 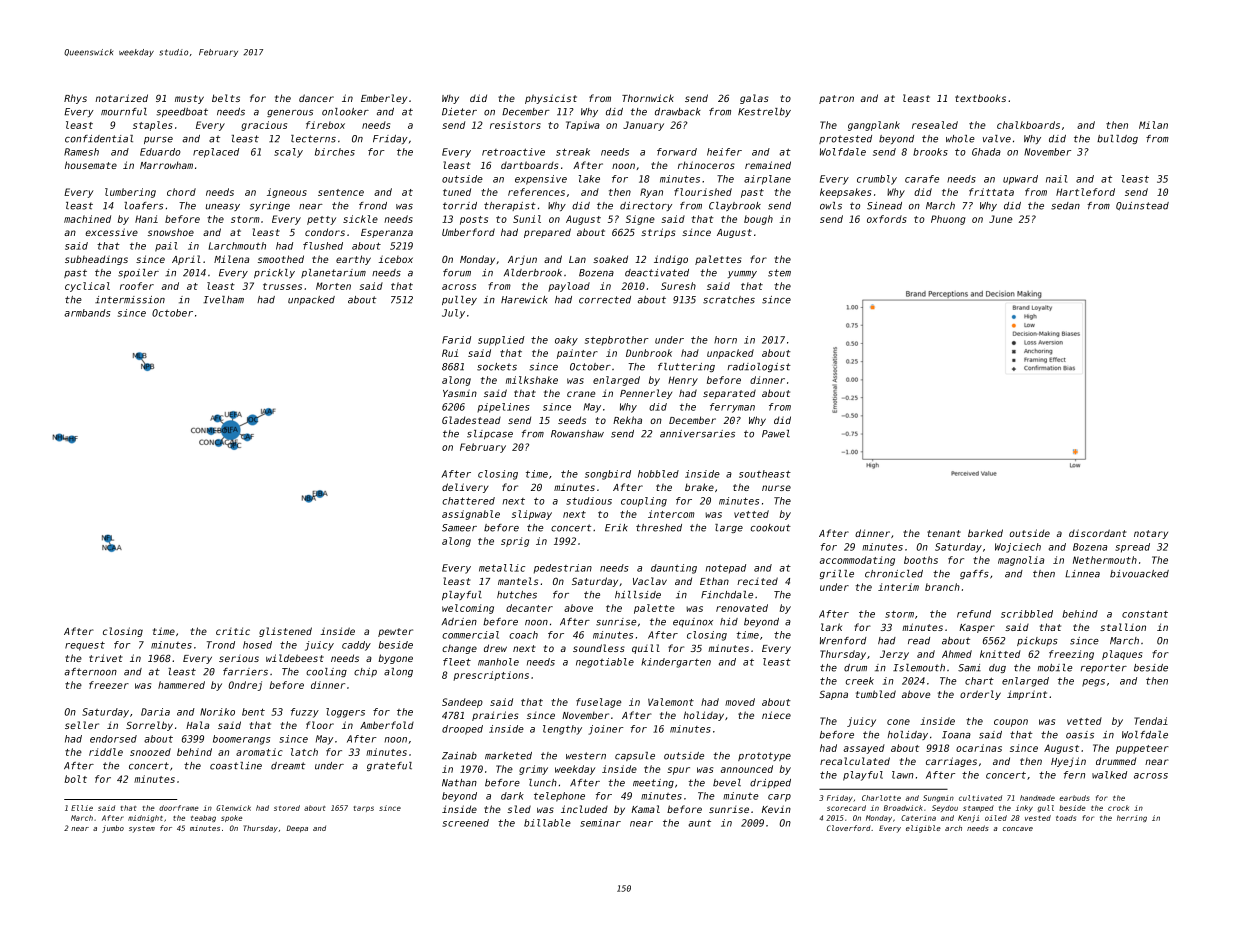 What do you see at coordinates (1018, 548) in the screenshot?
I see `Wojciech` at bounding box center [1018, 548].
